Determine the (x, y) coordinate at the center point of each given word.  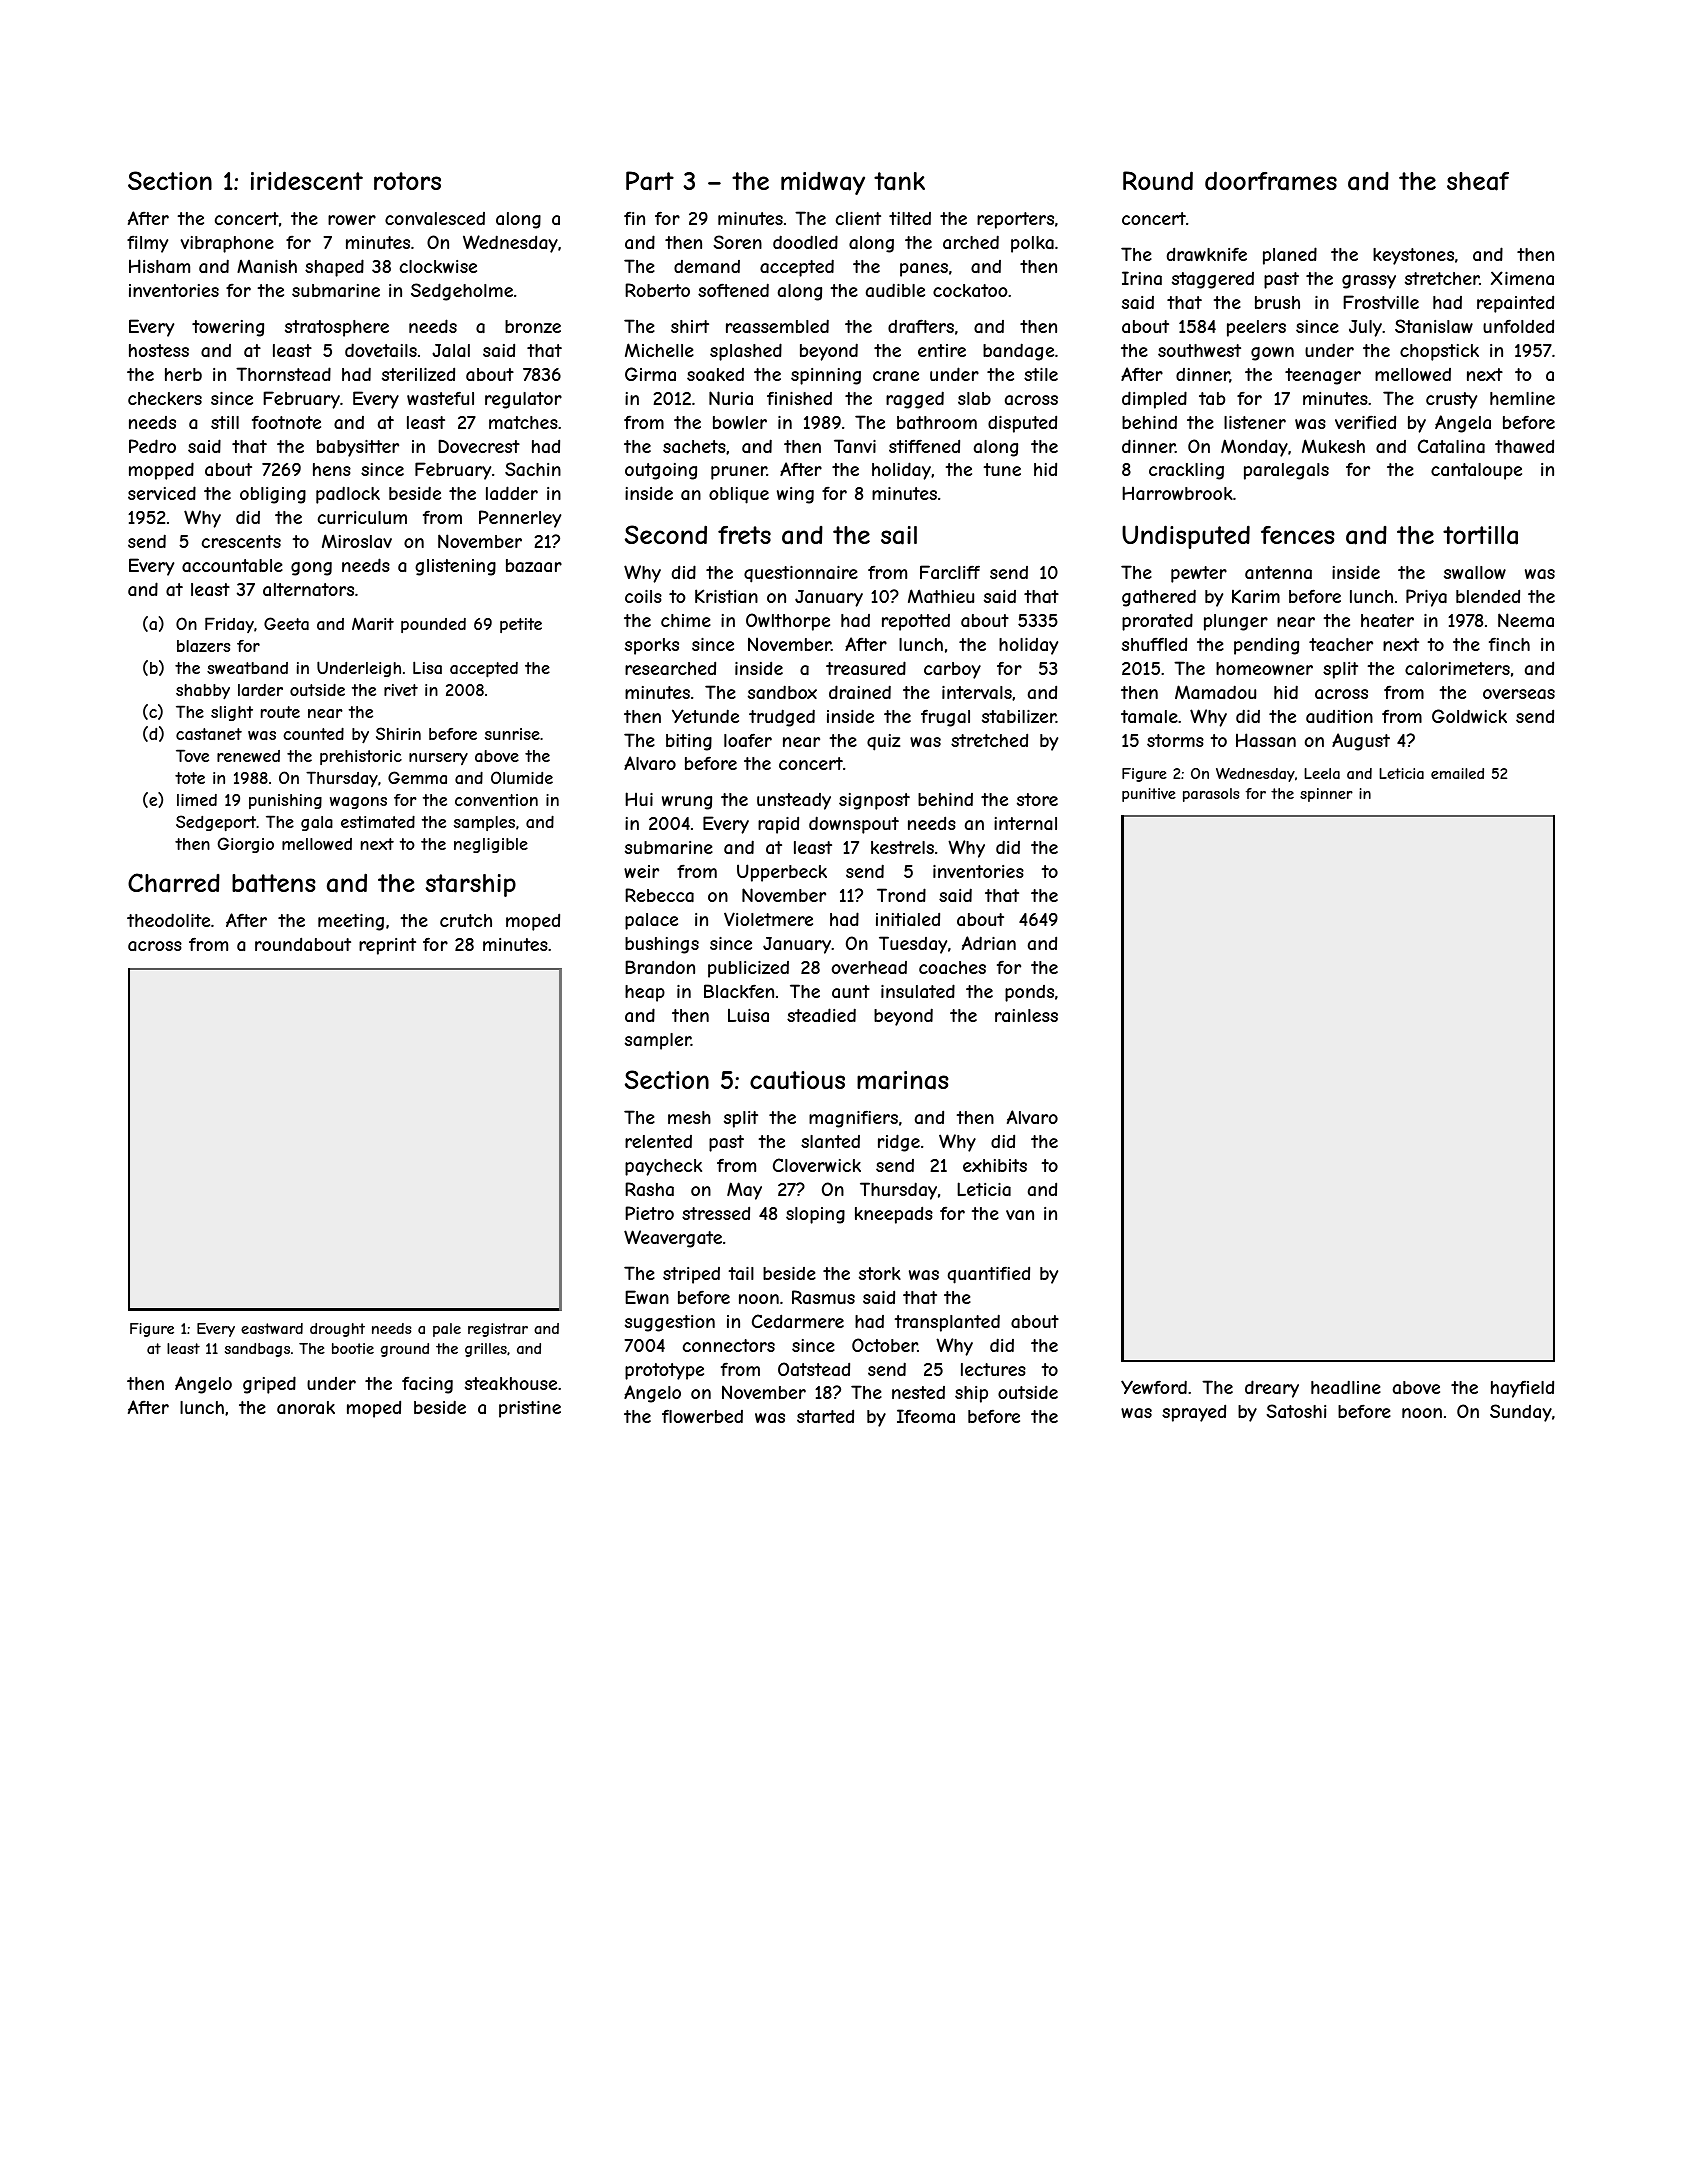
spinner (1326, 795)
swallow (1475, 572)
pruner (739, 473)
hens (332, 469)
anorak (306, 1407)
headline (1346, 1387)
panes (924, 270)
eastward (272, 1328)
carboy (952, 670)
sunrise (512, 734)
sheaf (1478, 181)
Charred (174, 883)
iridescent (307, 180)
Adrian (989, 943)
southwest (1199, 350)
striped (691, 1275)
